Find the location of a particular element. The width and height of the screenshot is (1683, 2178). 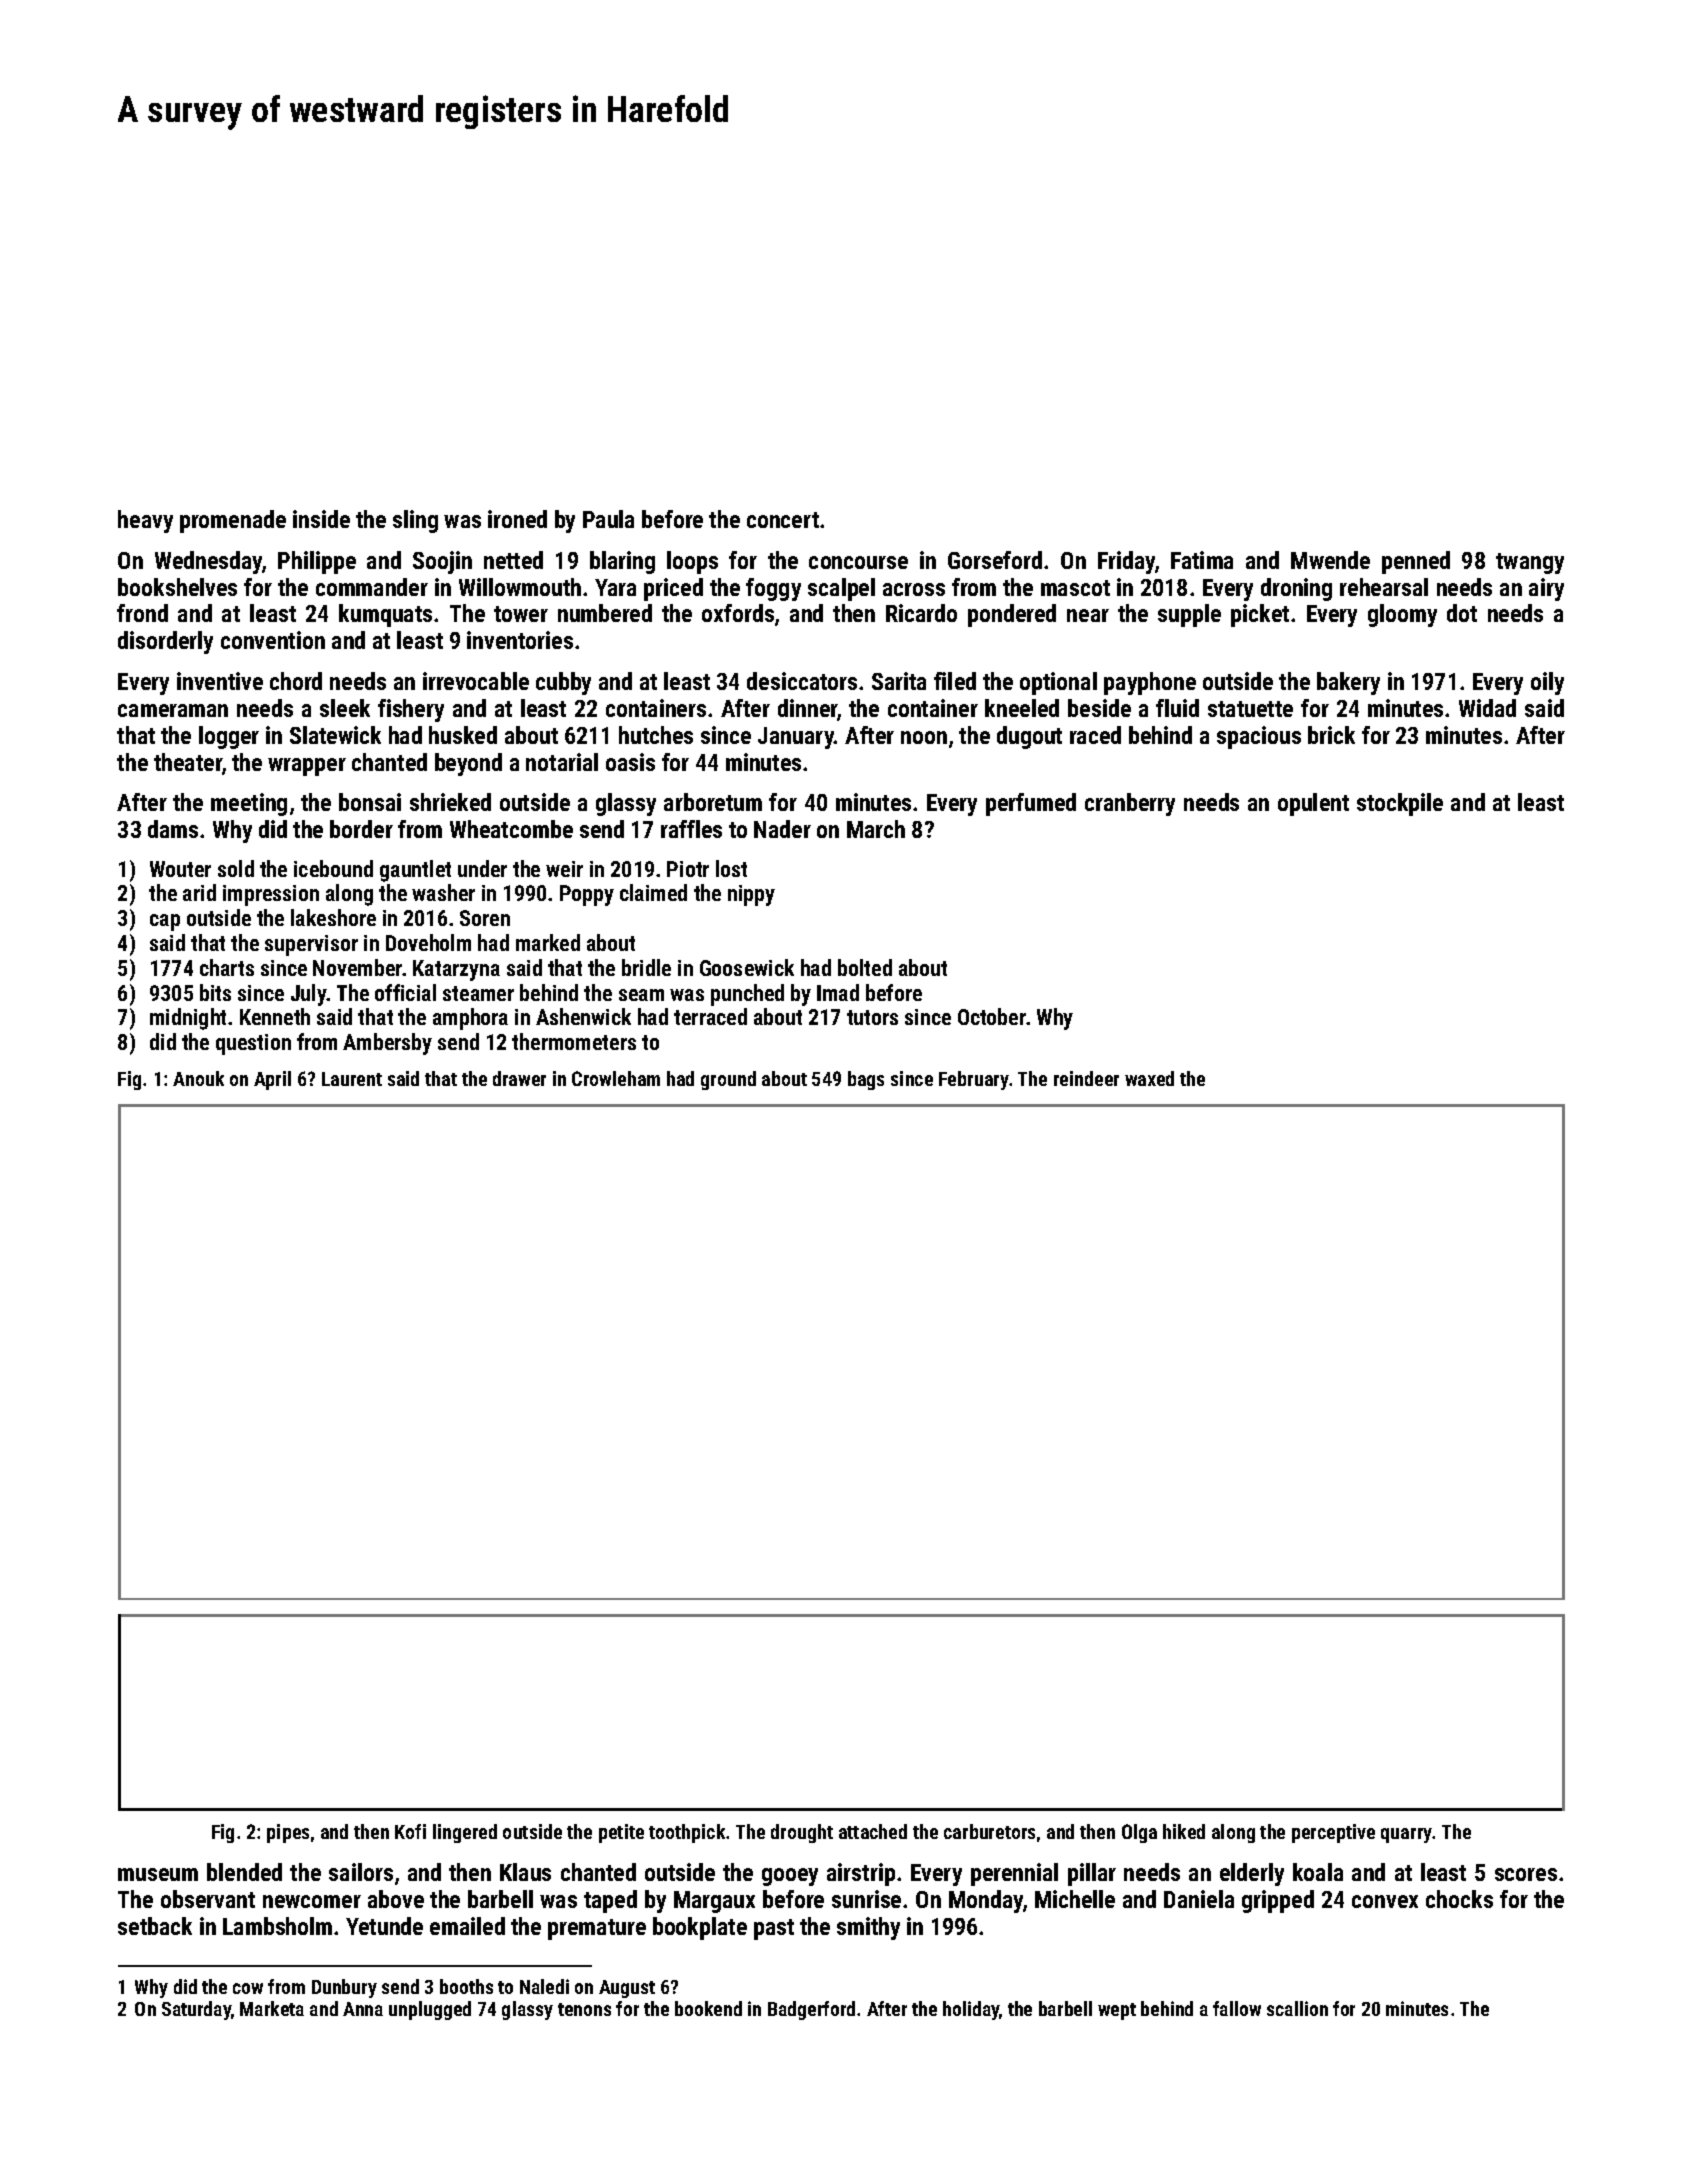

Badgerford is located at coordinates (811, 2010).
